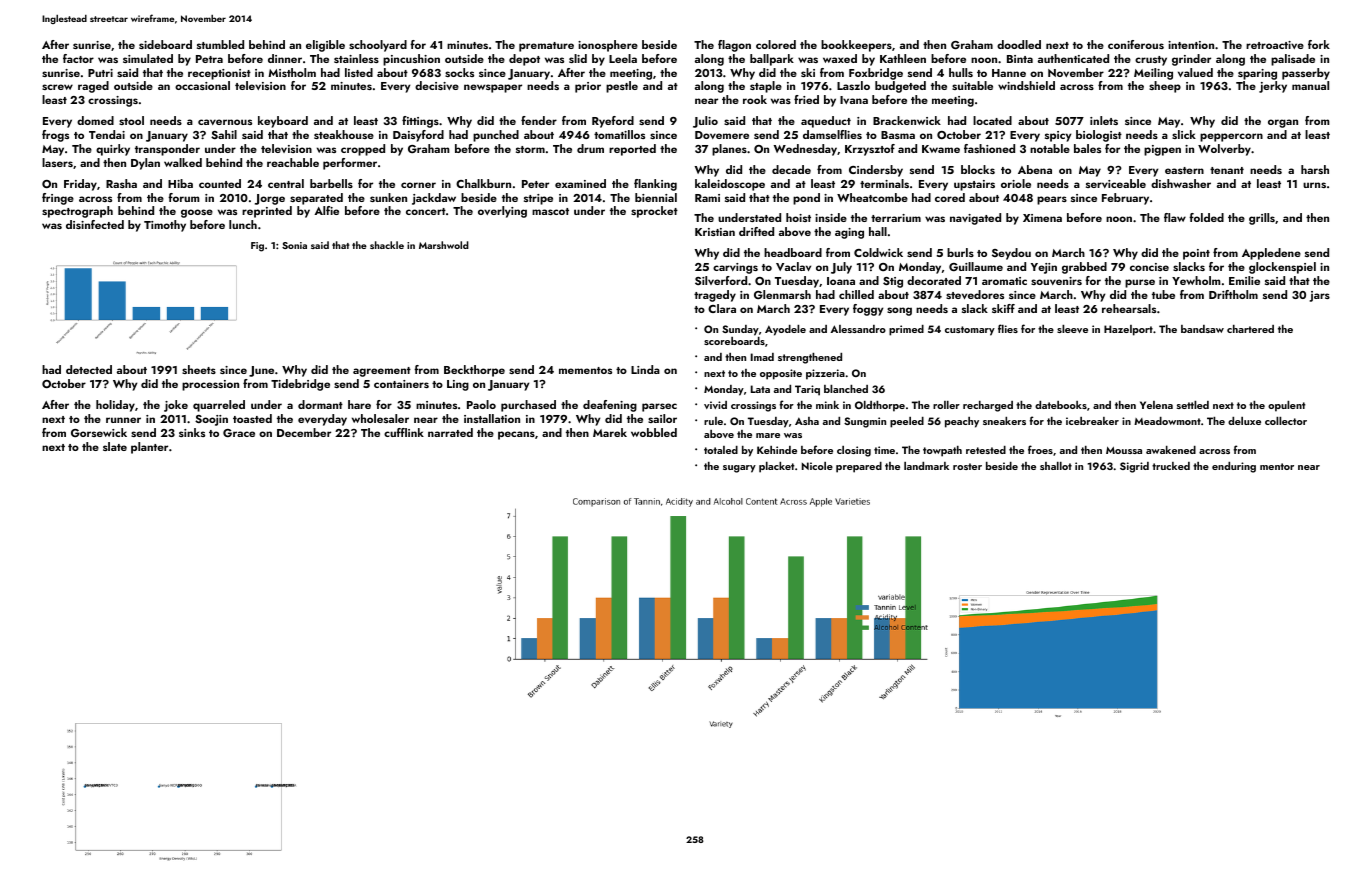  Describe the element at coordinates (1191, 45) in the page. I see `intention` at that location.
